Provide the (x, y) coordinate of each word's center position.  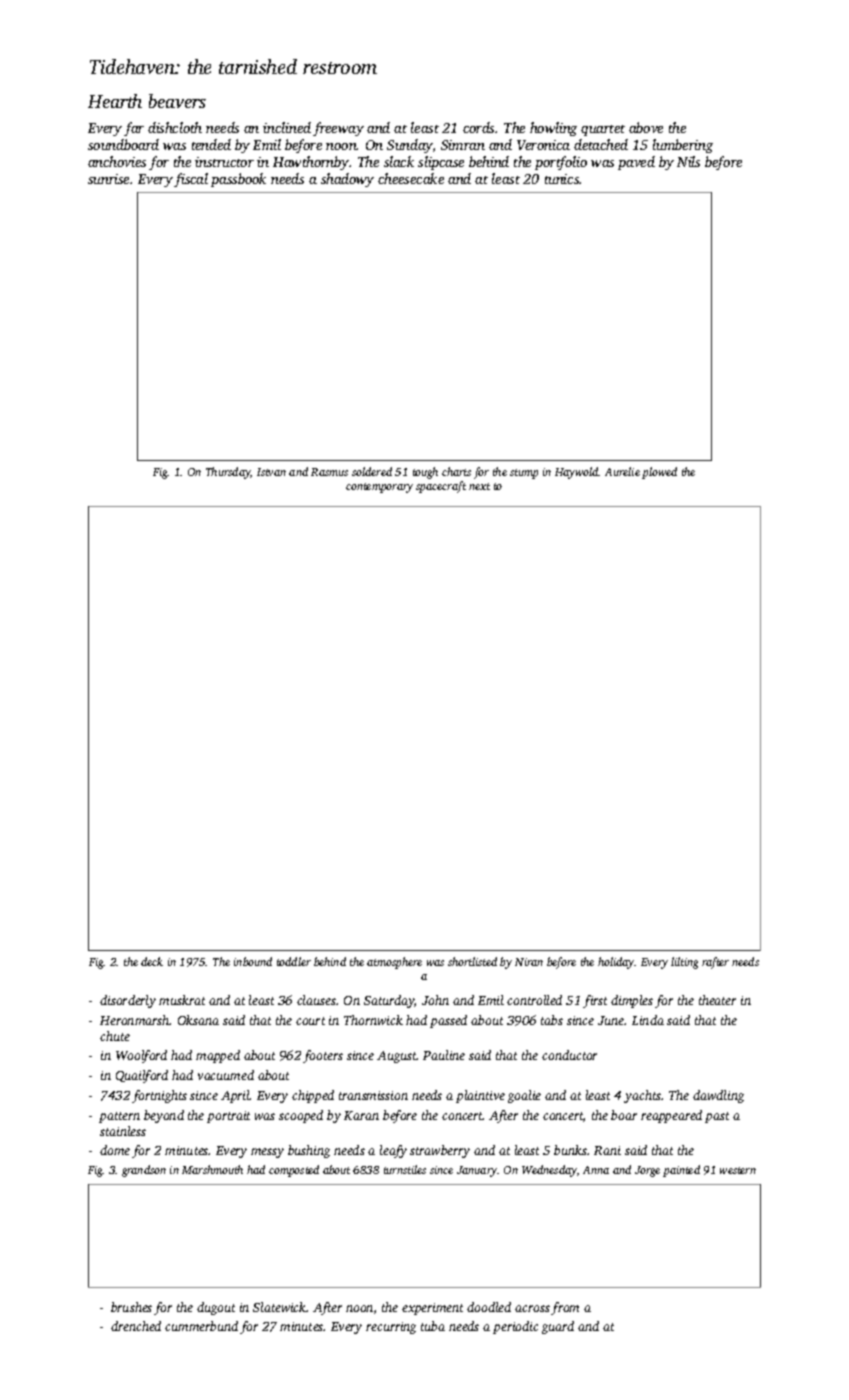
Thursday (228, 473)
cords (478, 127)
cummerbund (201, 1326)
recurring (391, 1328)
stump (524, 474)
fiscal (191, 180)
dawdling (718, 1096)
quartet (603, 130)
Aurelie (622, 471)
